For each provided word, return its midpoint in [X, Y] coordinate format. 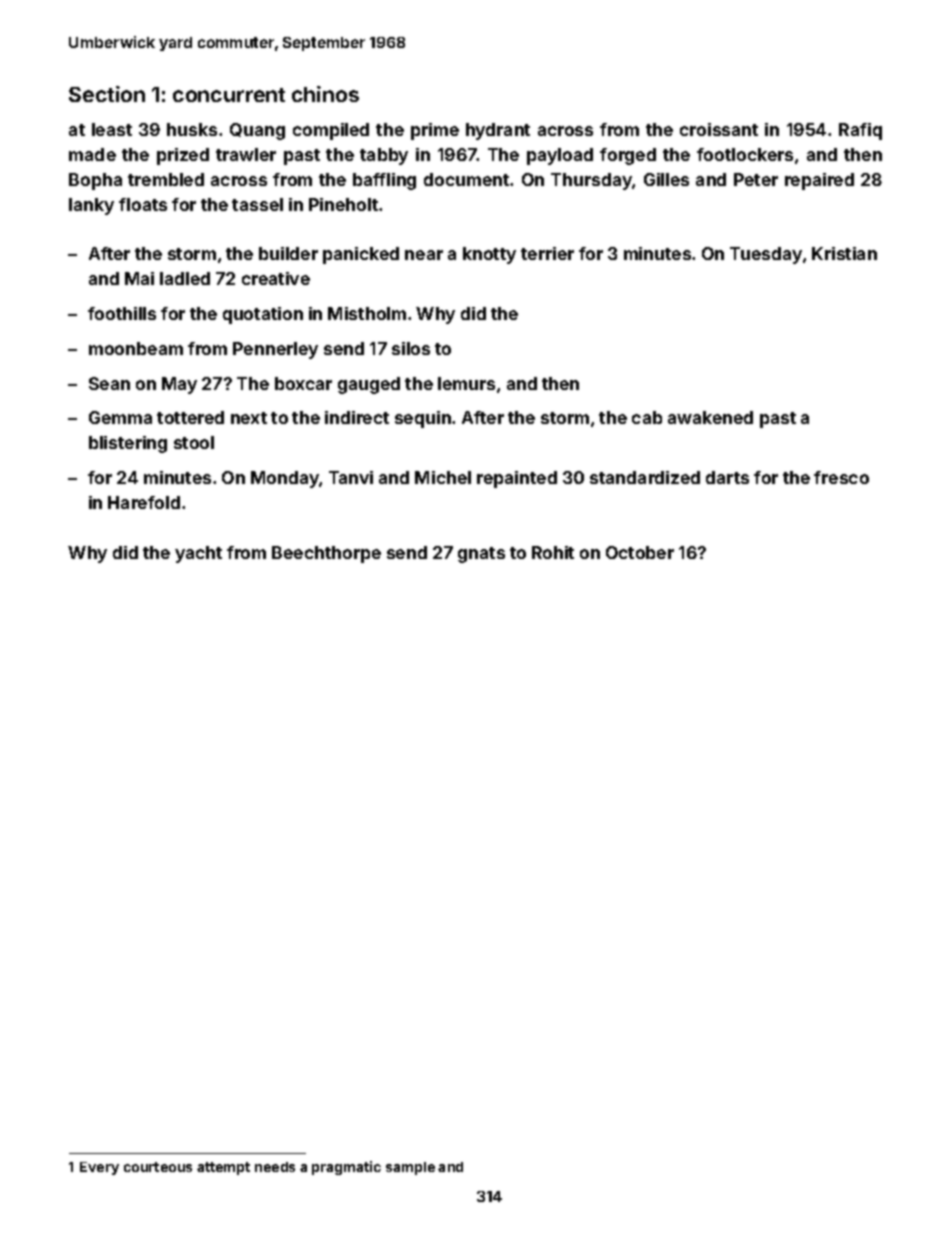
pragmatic [346, 1168]
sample [410, 1168]
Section [107, 94]
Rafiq [860, 131]
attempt [223, 1168]
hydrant [498, 131]
